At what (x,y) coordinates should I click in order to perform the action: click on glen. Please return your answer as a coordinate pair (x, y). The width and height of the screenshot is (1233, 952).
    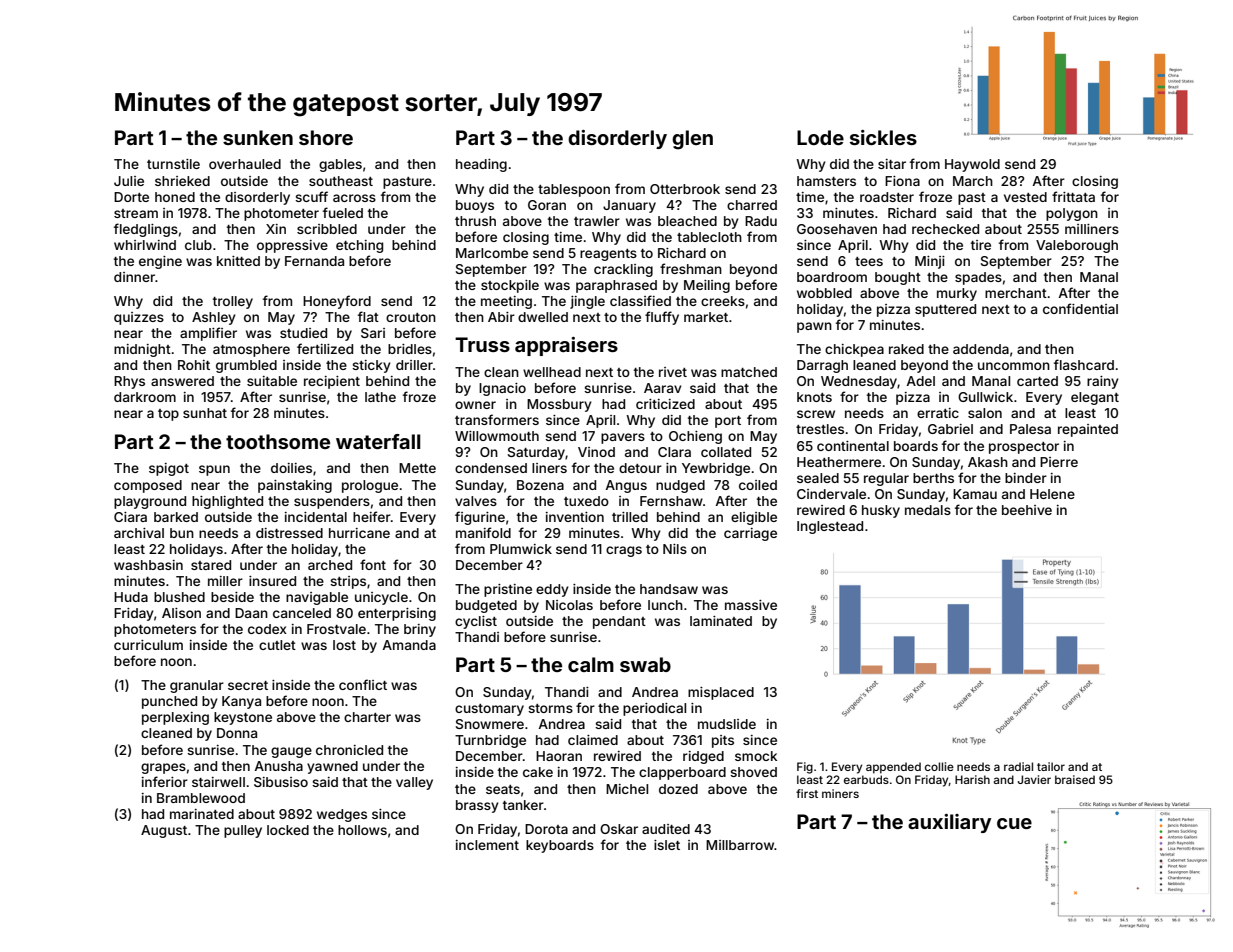
    Looking at the image, I should click on (692, 140).
